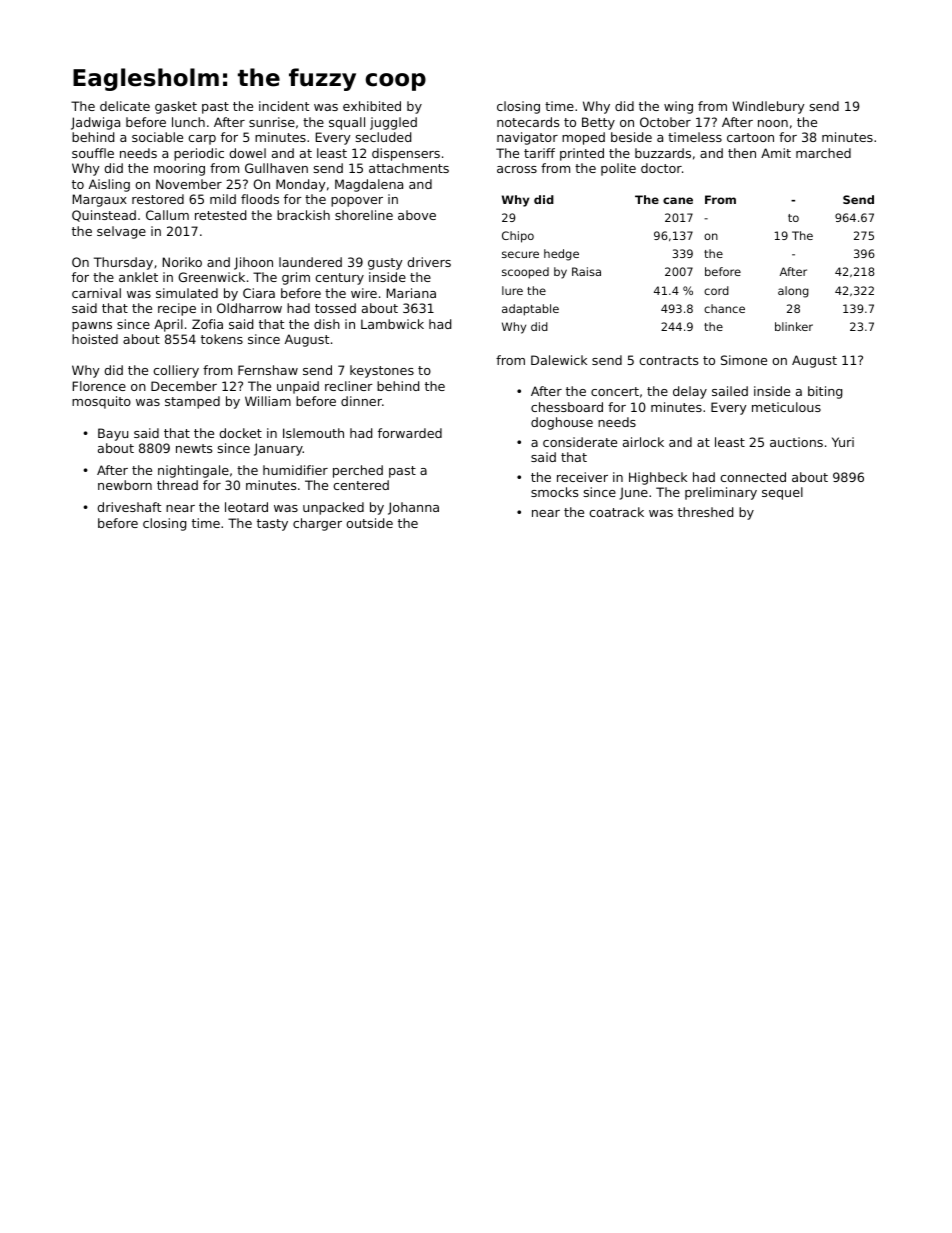 The image size is (952, 1233). What do you see at coordinates (744, 360) in the screenshot?
I see `Simone` at bounding box center [744, 360].
